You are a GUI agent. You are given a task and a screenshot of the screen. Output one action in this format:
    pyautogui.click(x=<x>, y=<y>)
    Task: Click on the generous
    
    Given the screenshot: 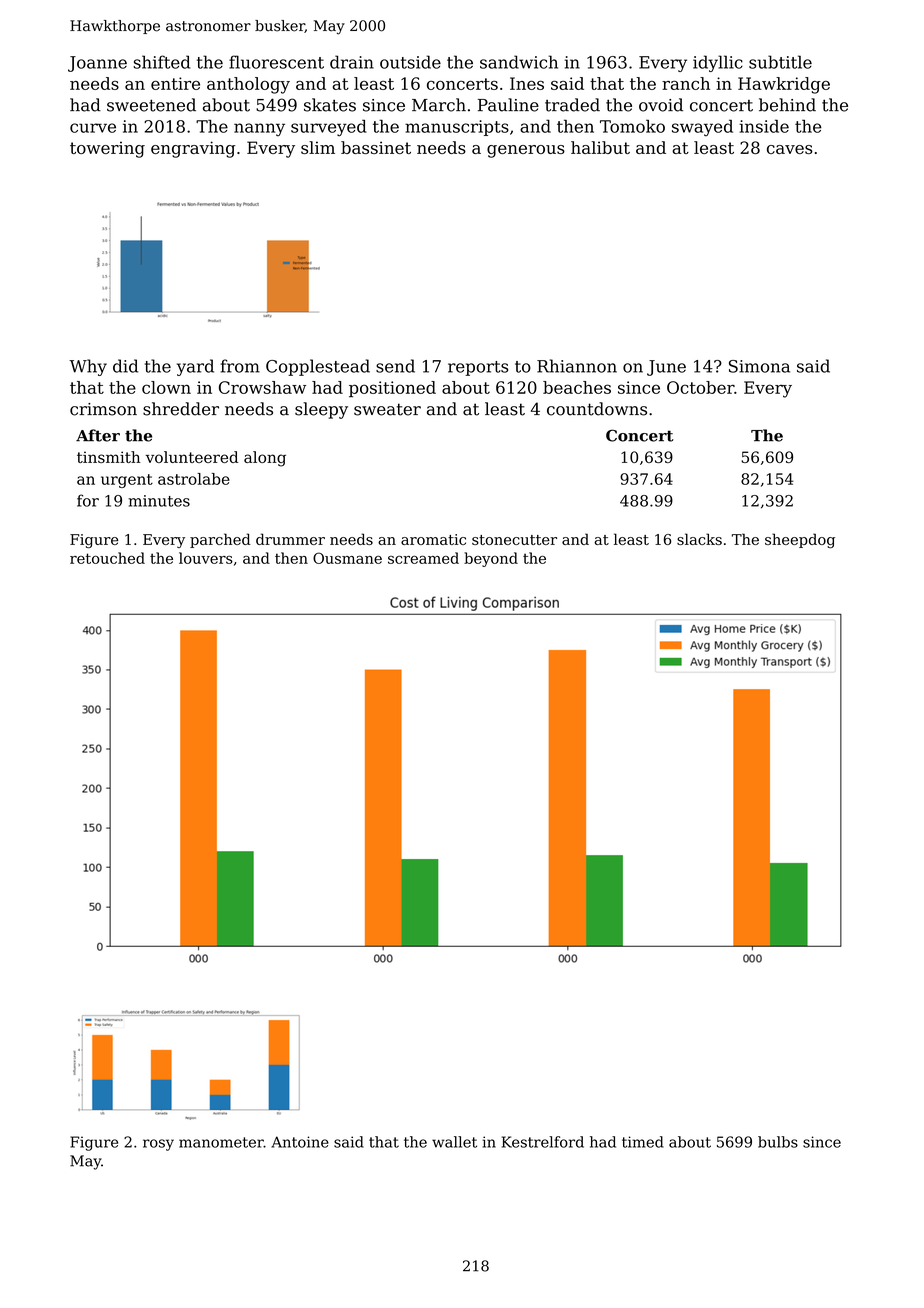 What is the action you would take?
    pyautogui.click(x=526, y=151)
